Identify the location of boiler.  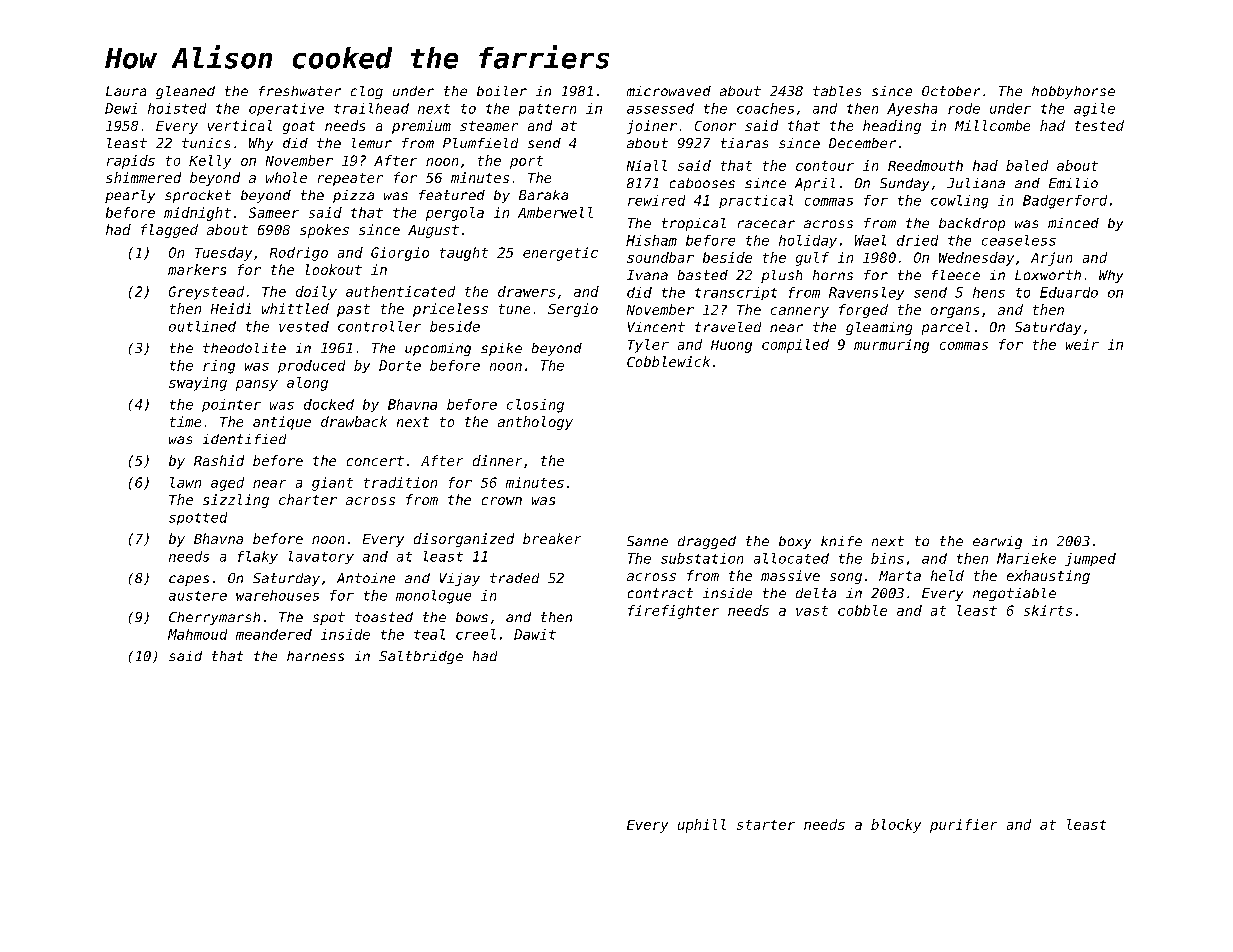
(502, 91).
